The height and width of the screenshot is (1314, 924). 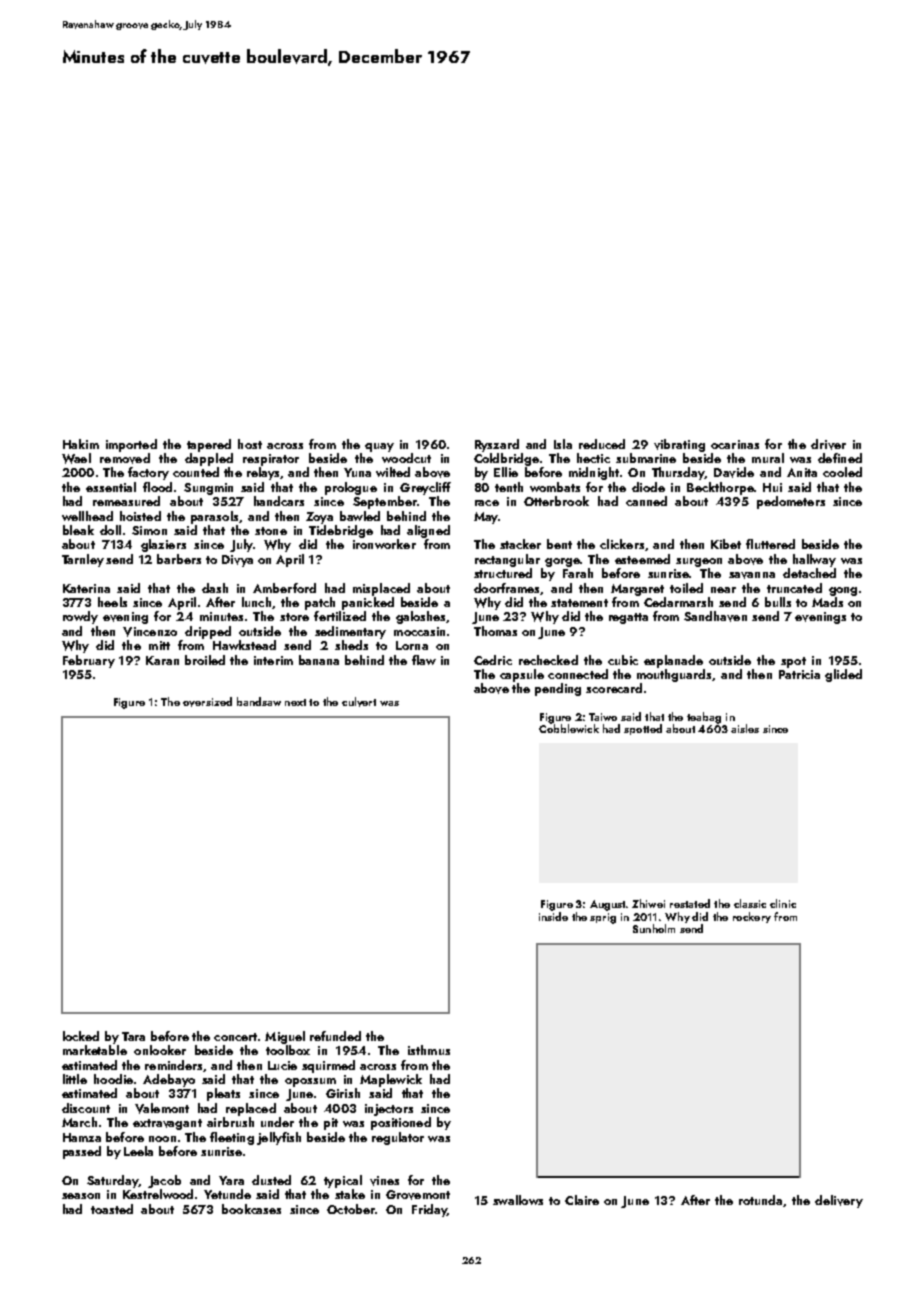 I want to click on classic, so click(x=750, y=903).
